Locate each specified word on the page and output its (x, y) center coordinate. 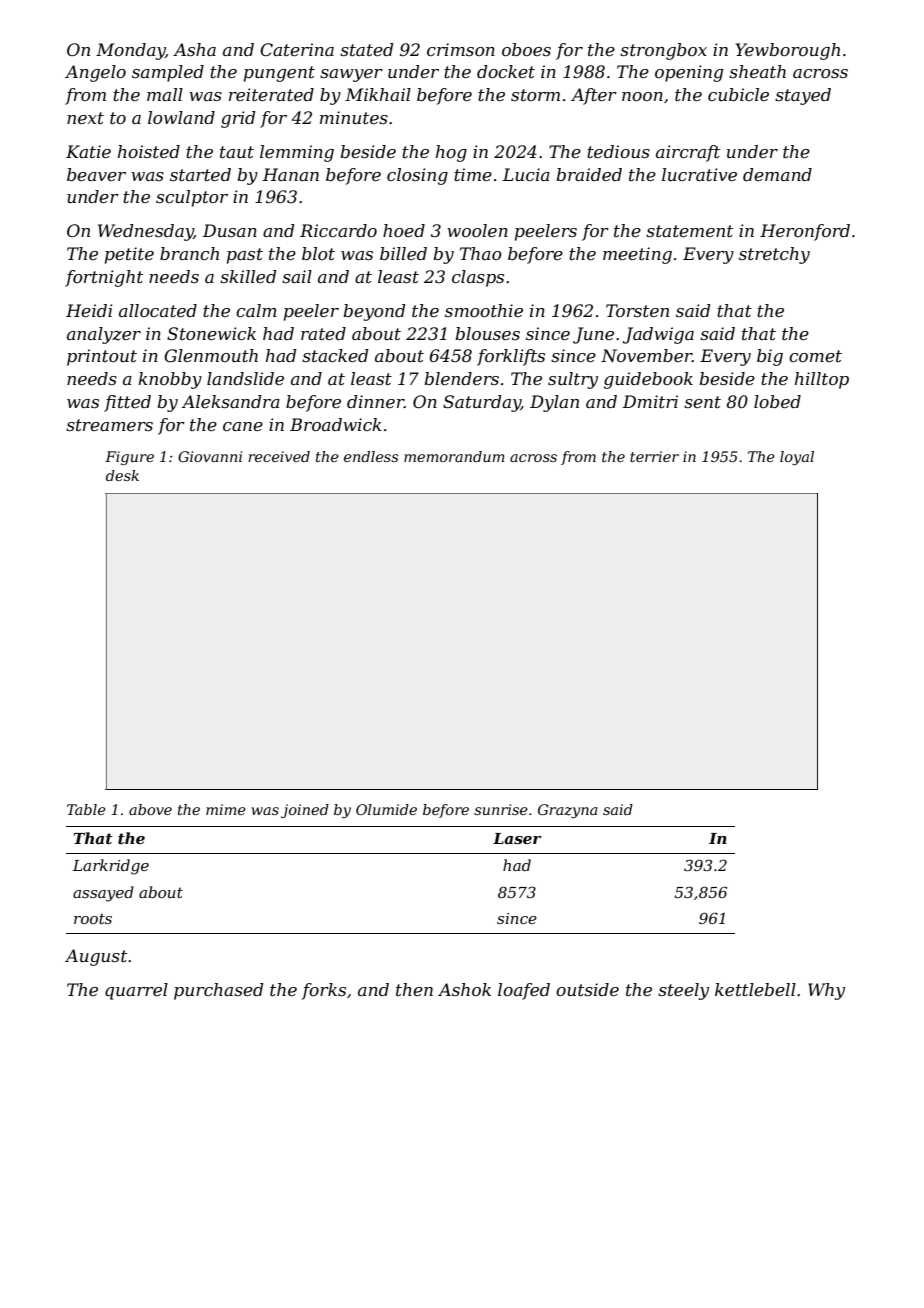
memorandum (454, 456)
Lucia (526, 174)
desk (122, 475)
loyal (797, 458)
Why (826, 991)
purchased (218, 991)
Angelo (95, 73)
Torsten (637, 310)
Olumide (386, 809)
